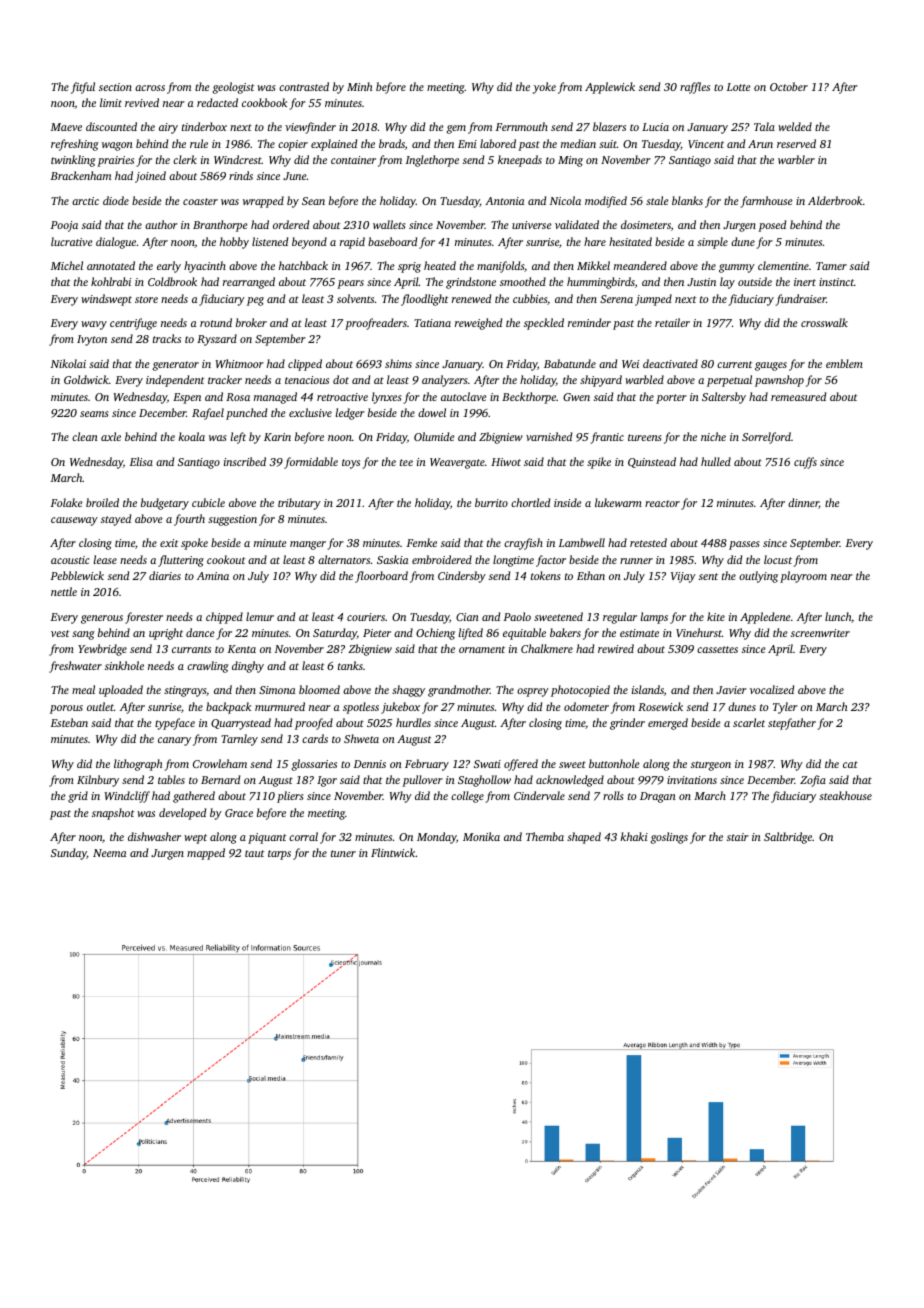 Image resolution: width=924 pixels, height=1308 pixels. Describe the element at coordinates (539, 795) in the screenshot. I see `Cindervale` at that location.
